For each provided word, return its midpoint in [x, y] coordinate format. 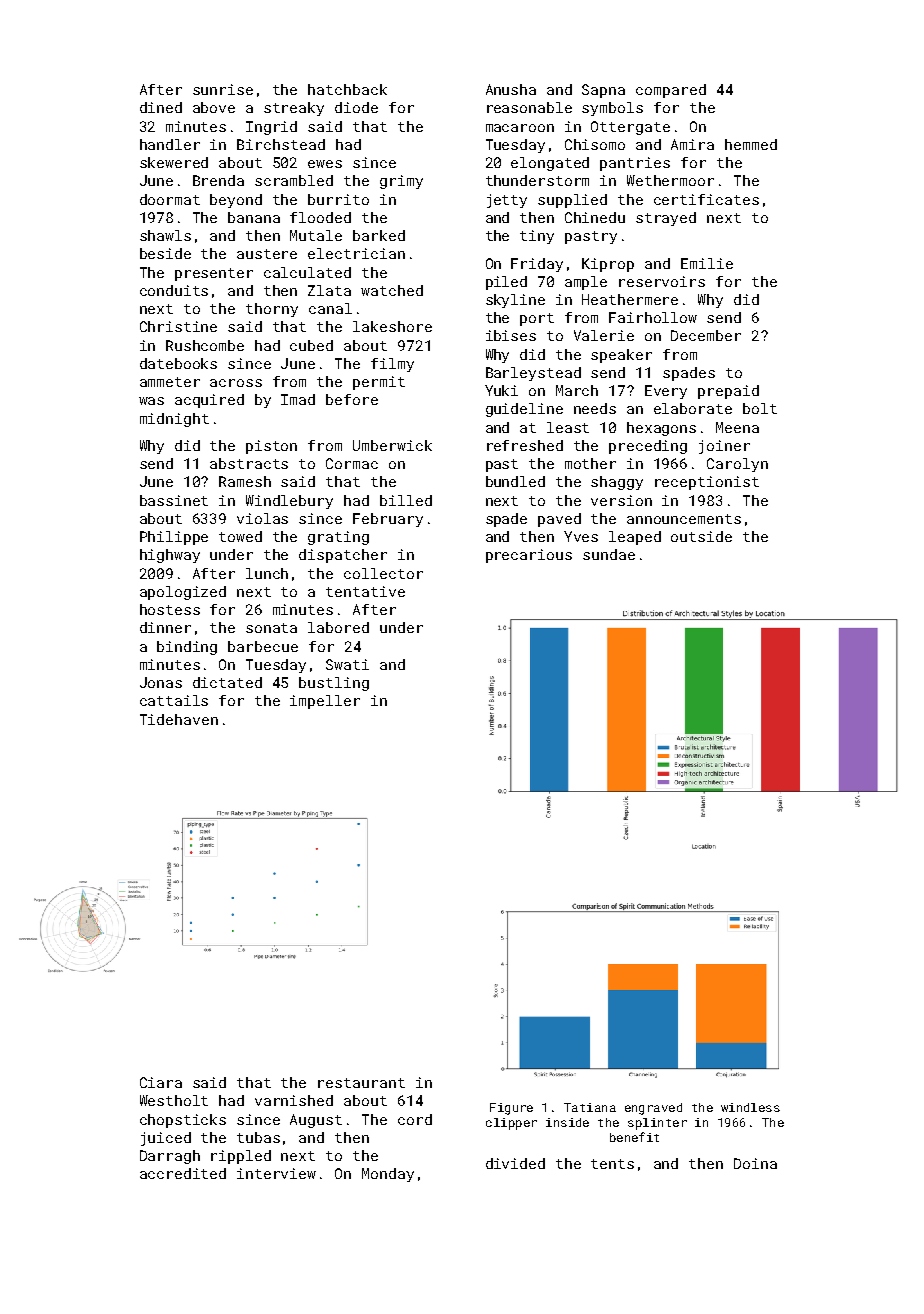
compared [671, 91]
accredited [183, 1173]
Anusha [511, 89]
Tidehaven [179, 719]
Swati [347, 664]
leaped [635, 538]
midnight [174, 420]
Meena [737, 427]
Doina [755, 1163]
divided [515, 1163]
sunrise [223, 89]
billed [406, 500]
